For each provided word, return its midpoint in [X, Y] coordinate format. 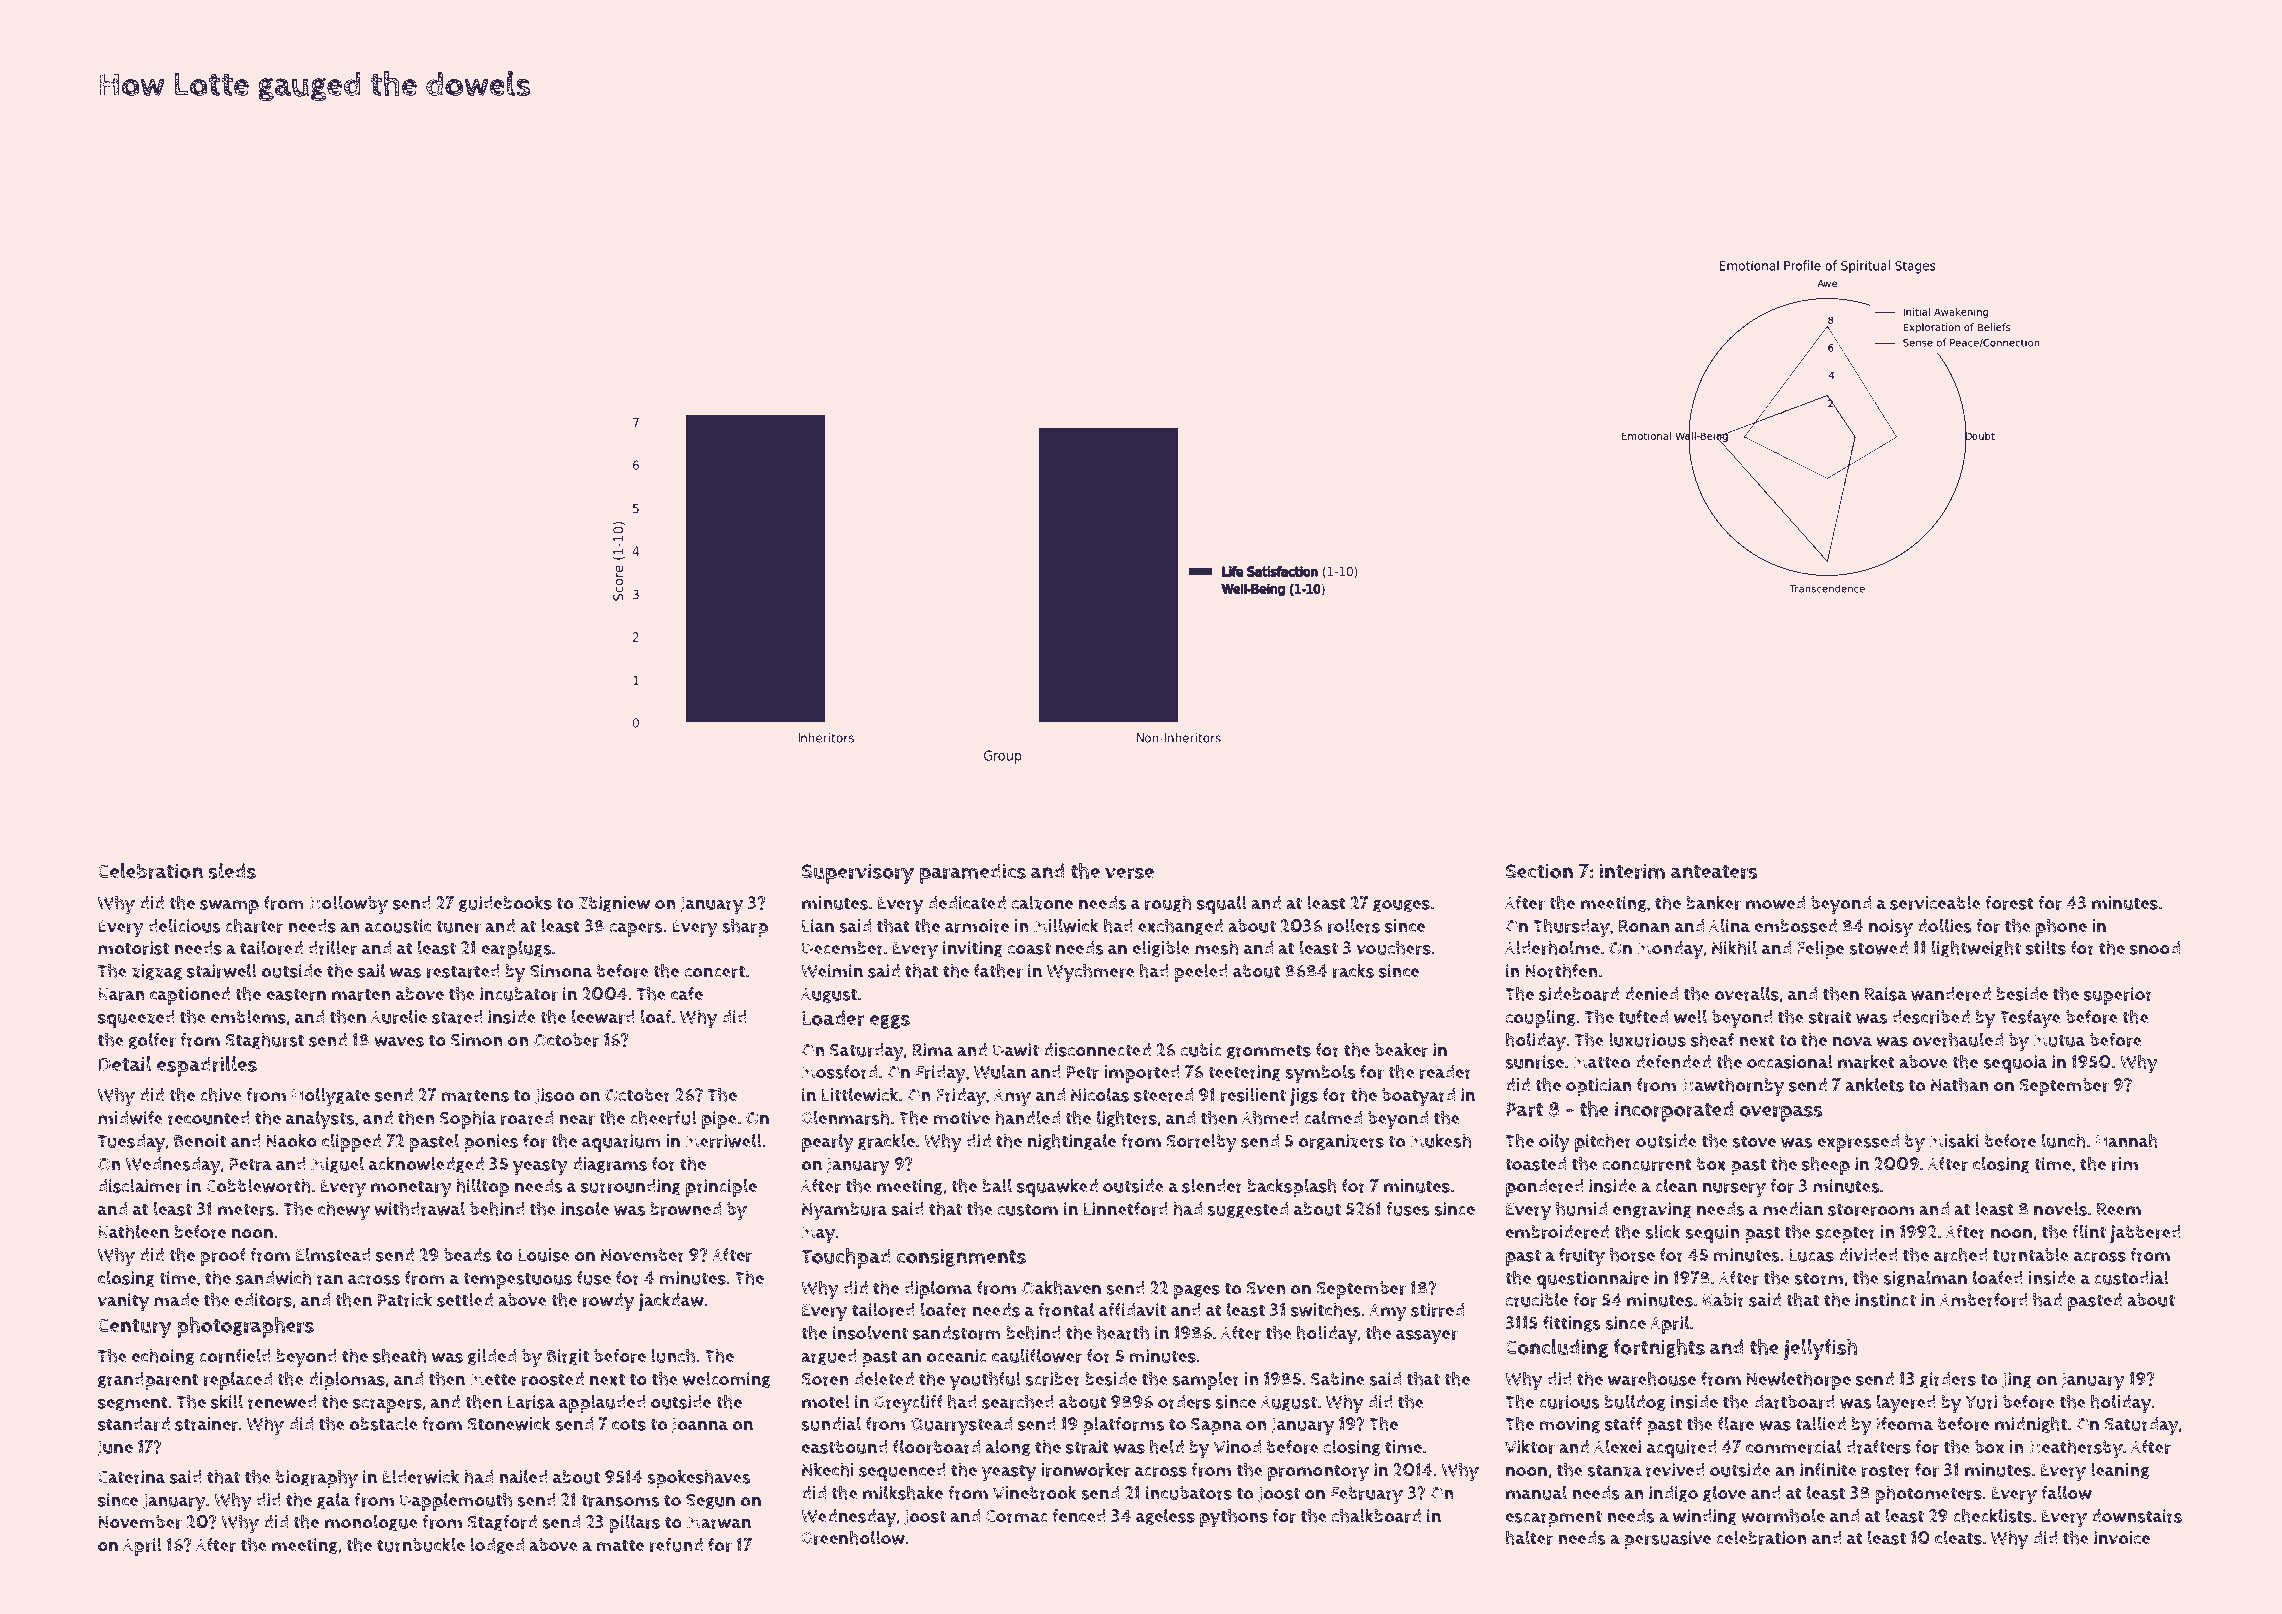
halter [1529, 1537]
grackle [886, 1142]
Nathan [1960, 1084]
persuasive [1667, 1540]
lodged [497, 1546]
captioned [190, 996]
